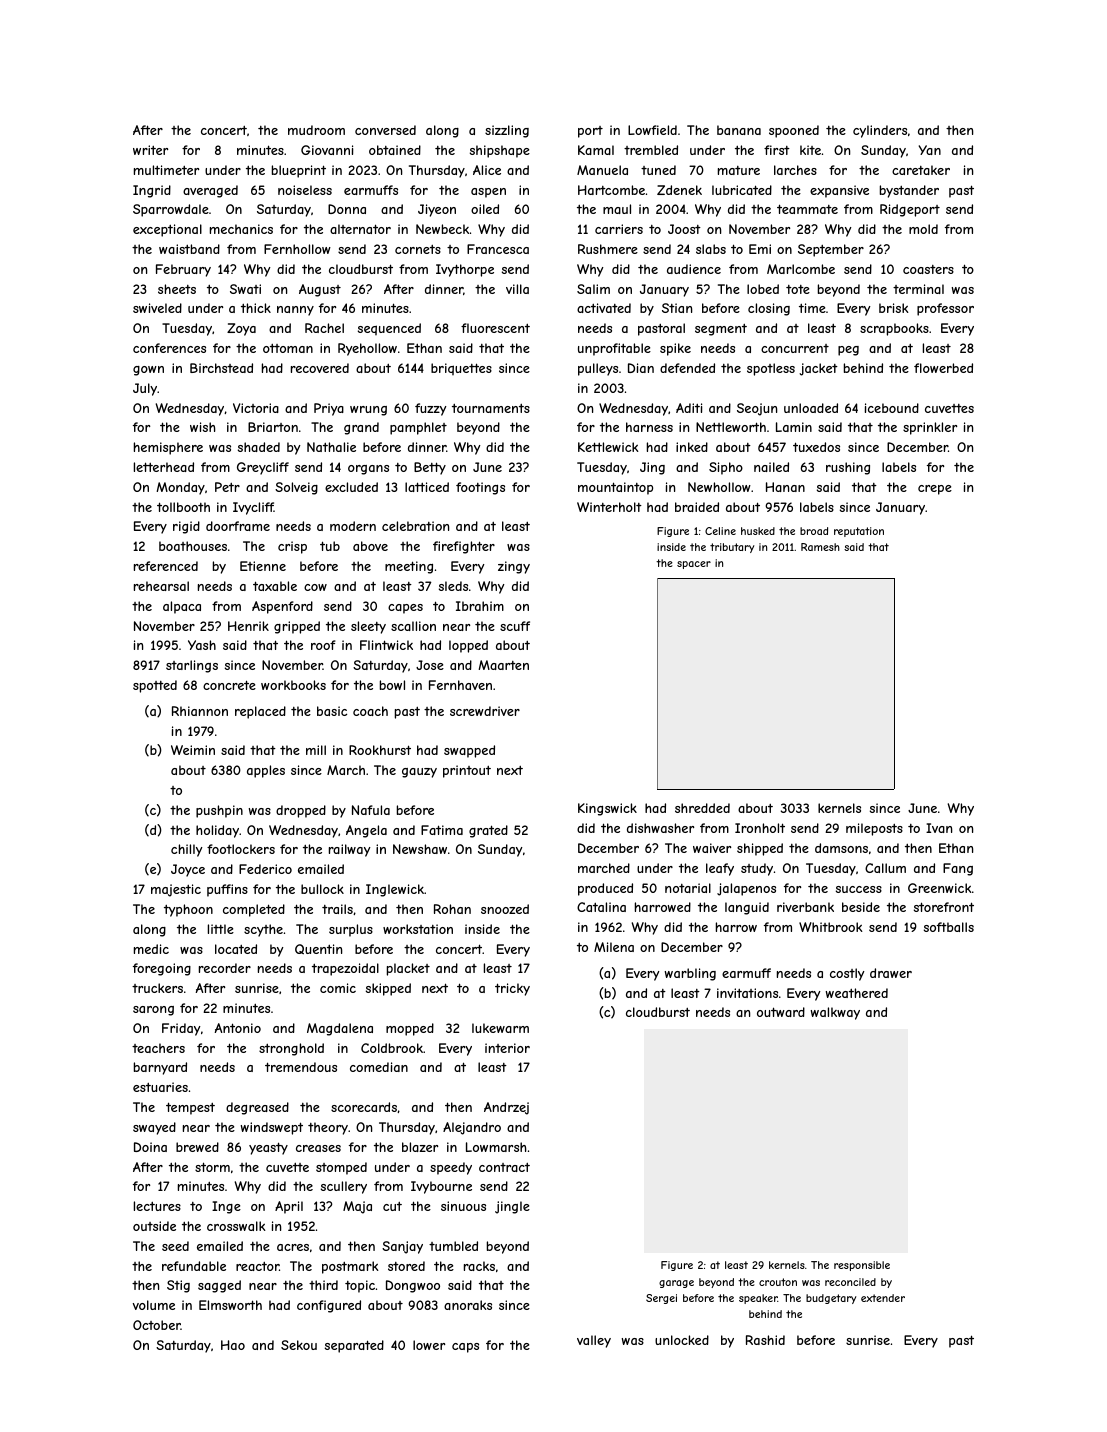 This screenshot has height=1432, width=1107. What do you see at coordinates (507, 1048) in the screenshot?
I see `interior` at bounding box center [507, 1048].
